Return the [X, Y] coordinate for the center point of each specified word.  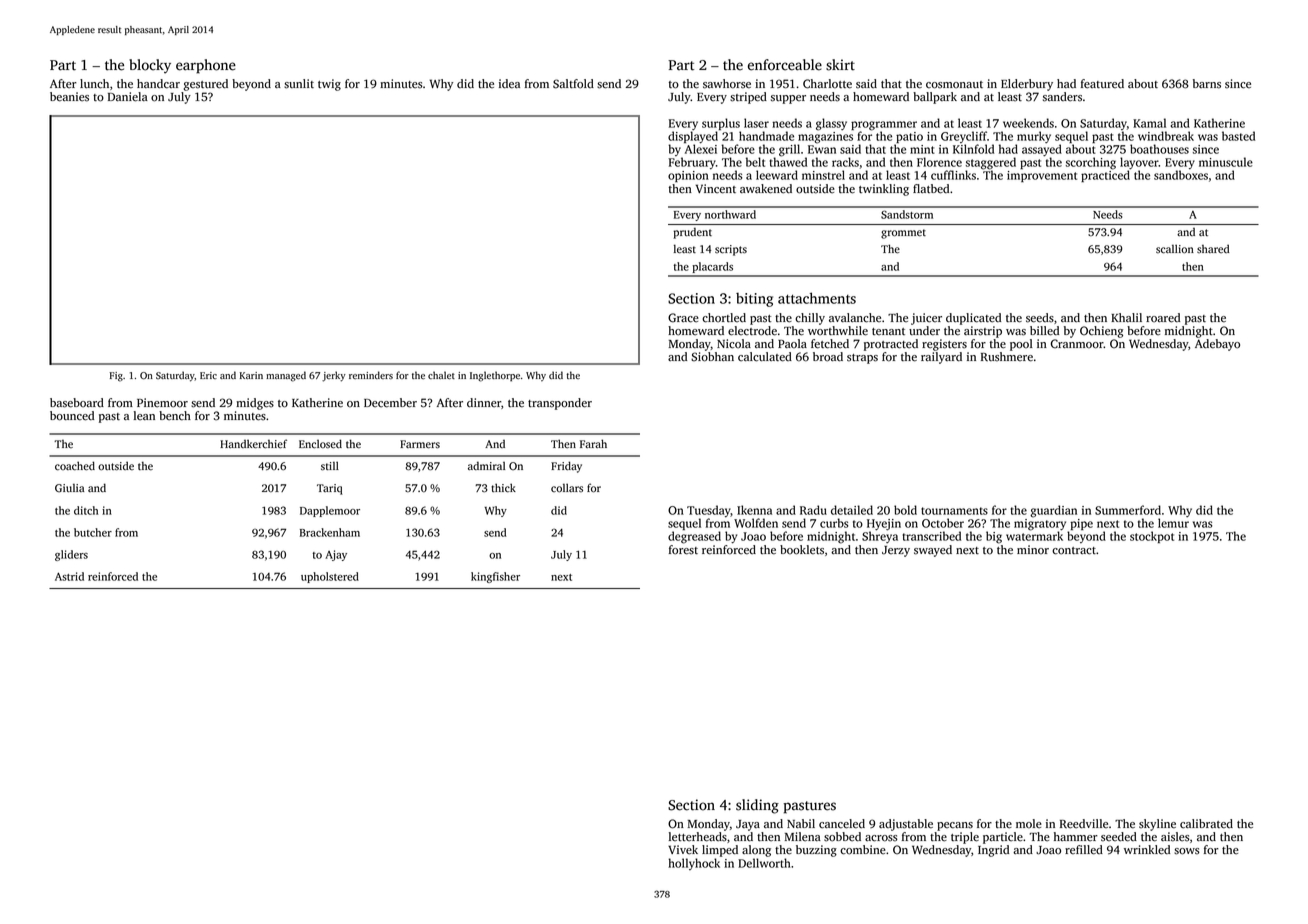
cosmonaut [954, 85]
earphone [206, 66]
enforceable [785, 65]
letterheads [698, 837]
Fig [116, 377]
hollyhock [694, 864]
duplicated [973, 319]
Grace [683, 318]
